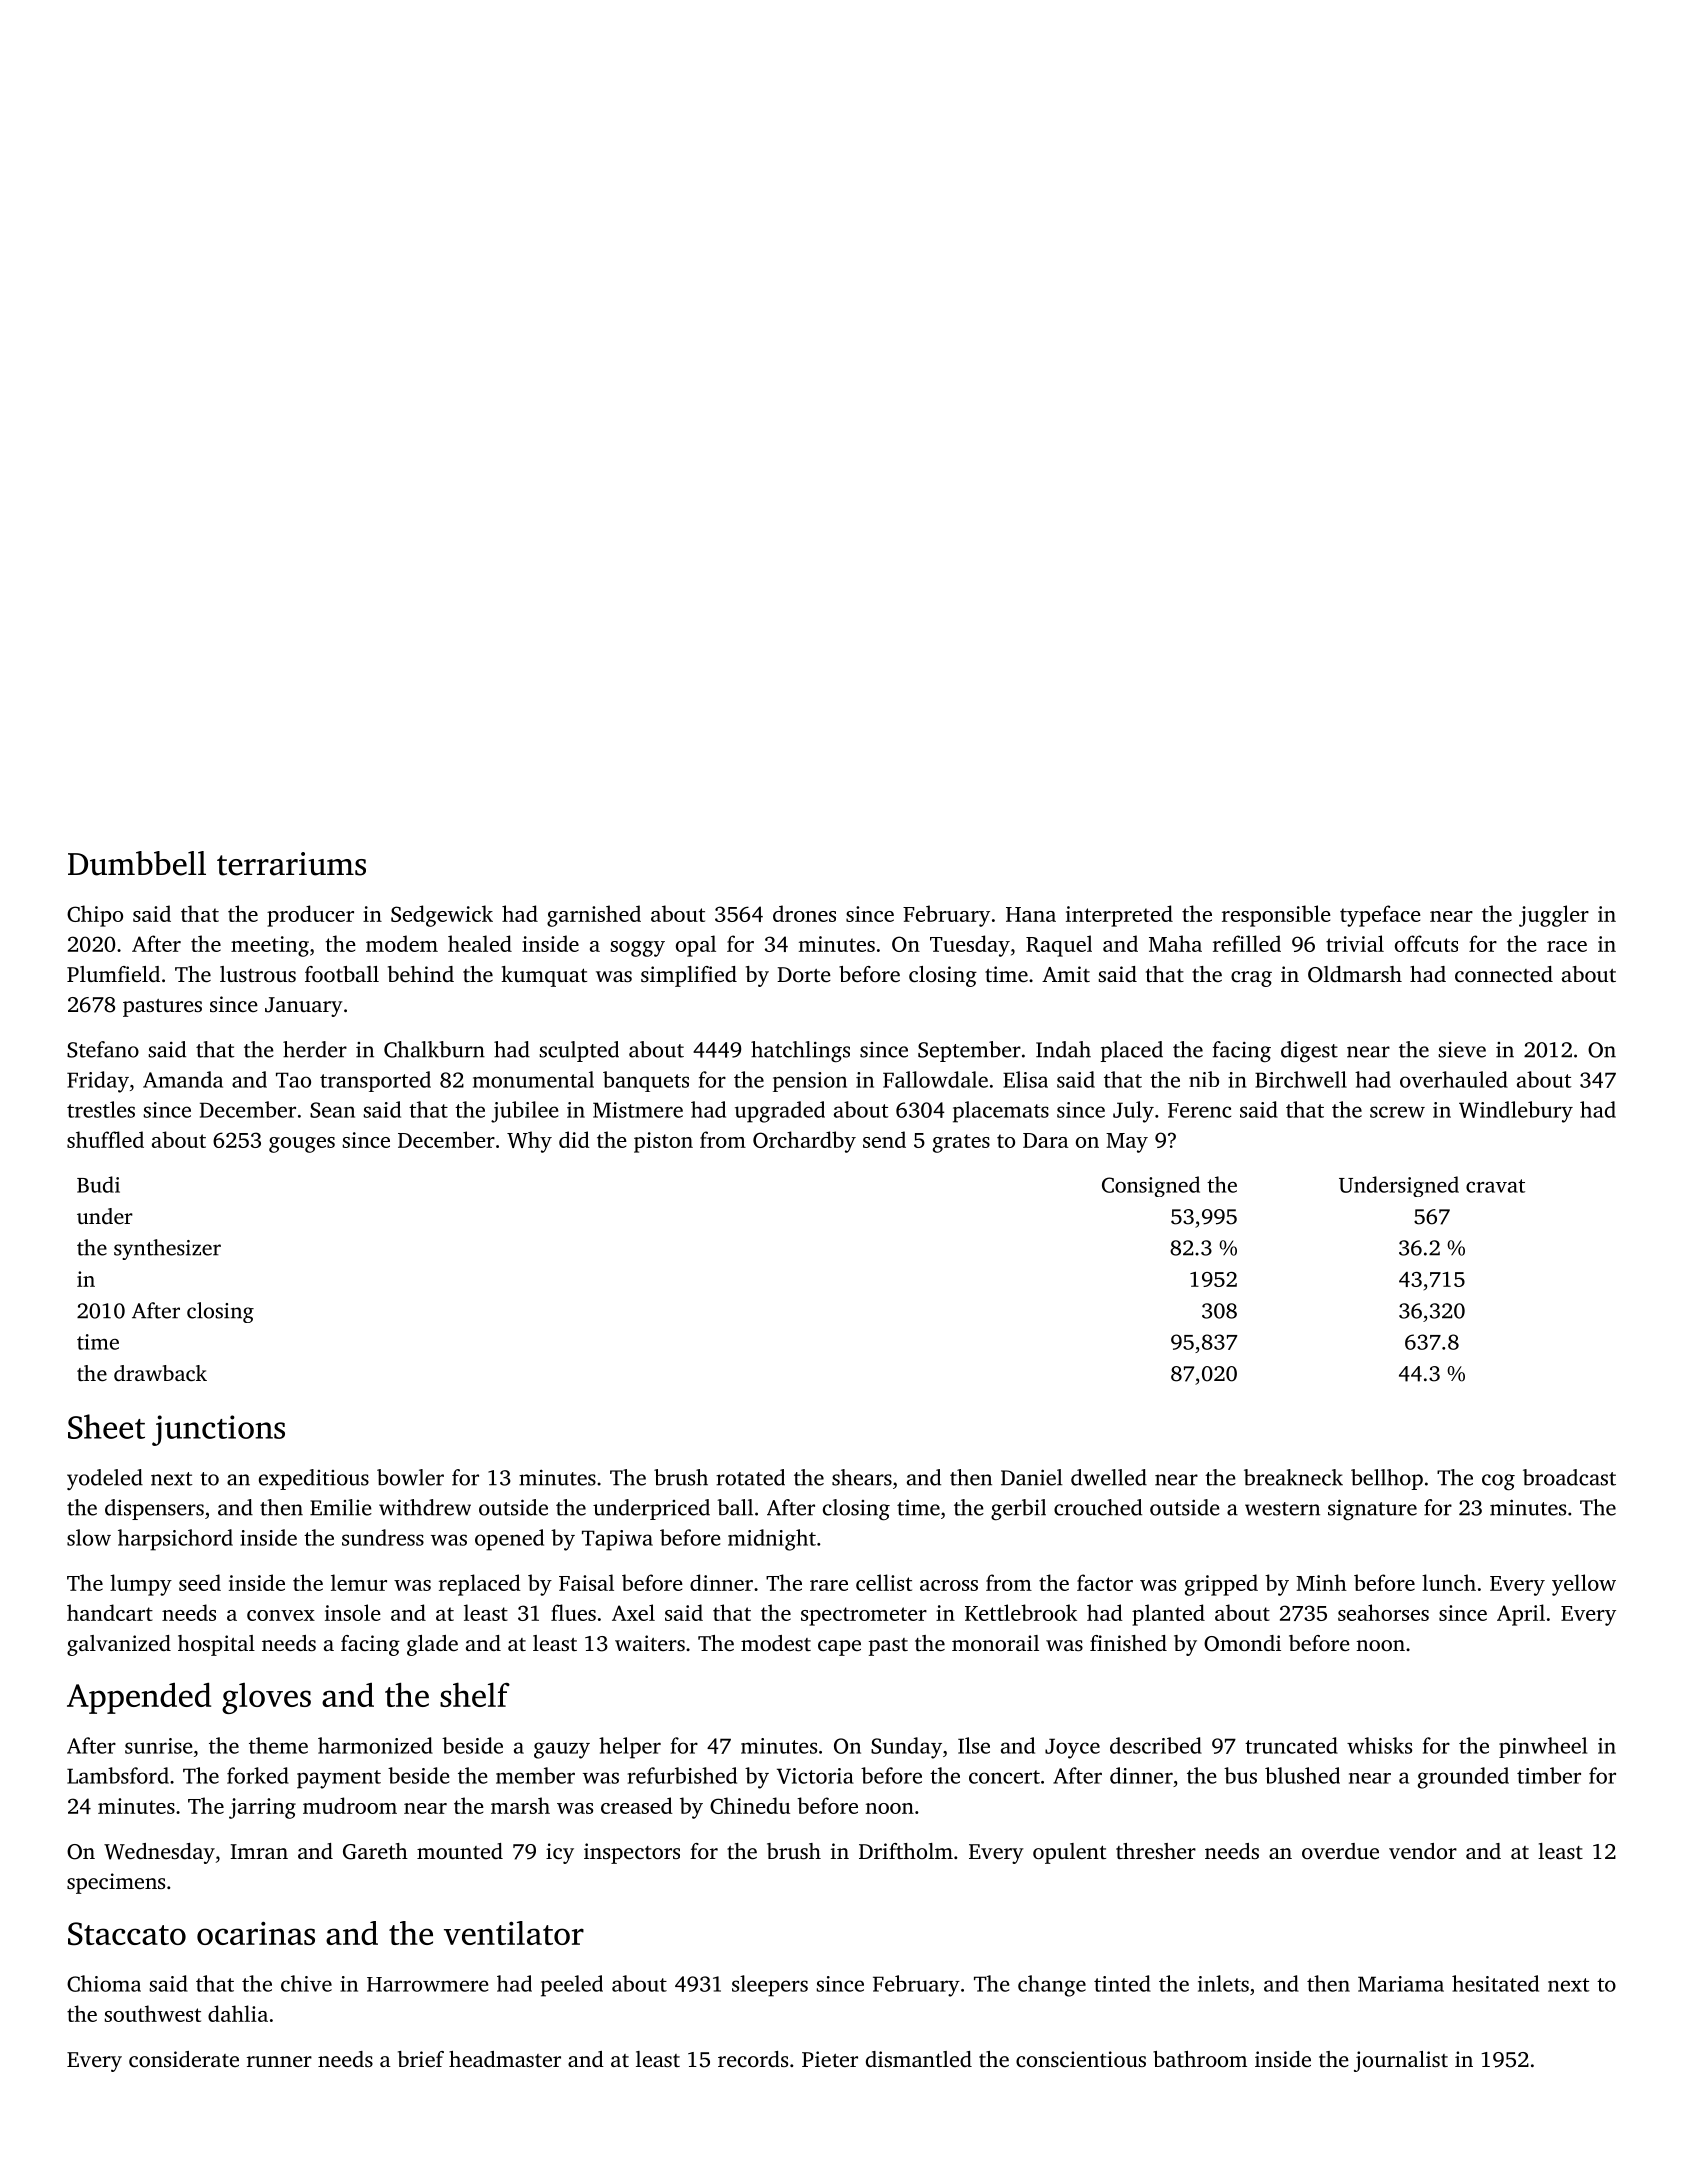 Image resolution: width=1683 pixels, height=2178 pixels. I want to click on dismantled, so click(919, 2059).
